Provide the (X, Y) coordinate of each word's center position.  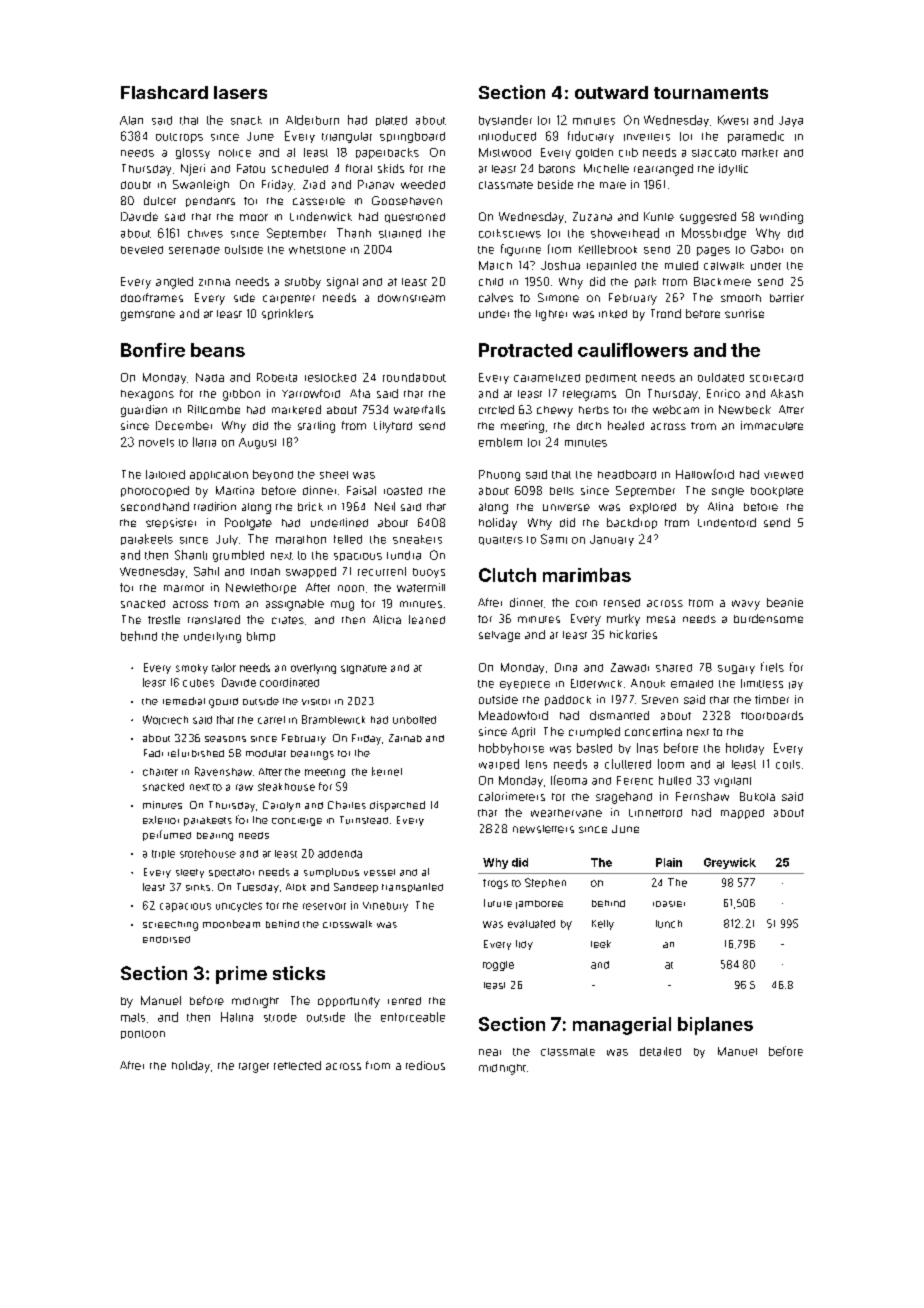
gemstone (148, 316)
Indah (265, 572)
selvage (499, 636)
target (254, 1068)
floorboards (772, 715)
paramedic (756, 137)
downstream (411, 298)
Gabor (767, 249)
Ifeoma (569, 780)
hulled (675, 780)
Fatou (251, 168)
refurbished (196, 753)
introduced (507, 136)
